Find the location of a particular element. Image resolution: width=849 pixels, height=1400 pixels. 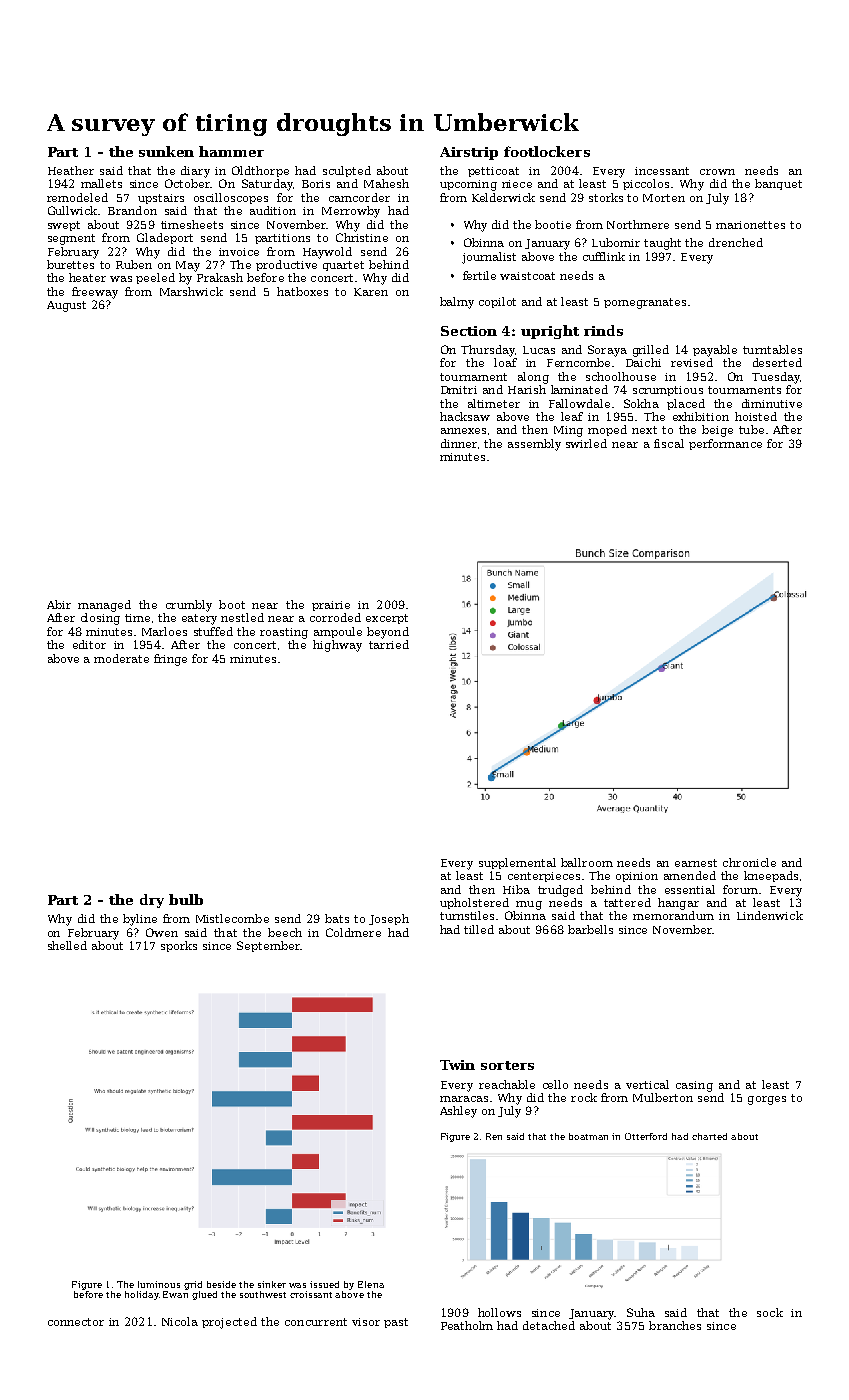

Heather is located at coordinates (71, 170).
